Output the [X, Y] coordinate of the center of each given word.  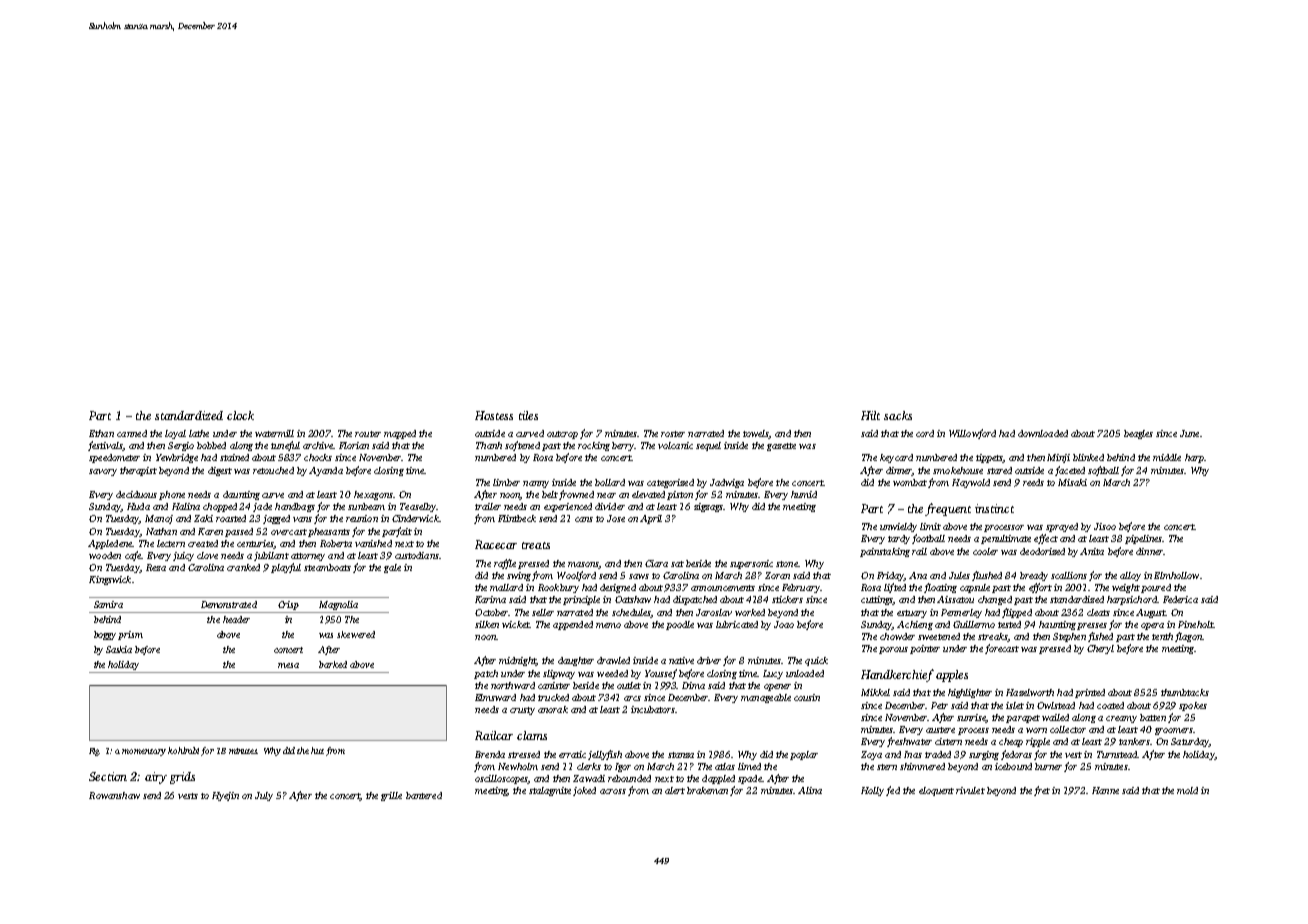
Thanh [489, 445]
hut [317, 750]
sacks [898, 415]
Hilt [870, 415]
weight [1126, 588]
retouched [273, 470]
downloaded [1043, 433]
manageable [766, 698]
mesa [288, 665]
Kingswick [110, 580]
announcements [723, 588]
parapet [1023, 719]
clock [240, 415]
